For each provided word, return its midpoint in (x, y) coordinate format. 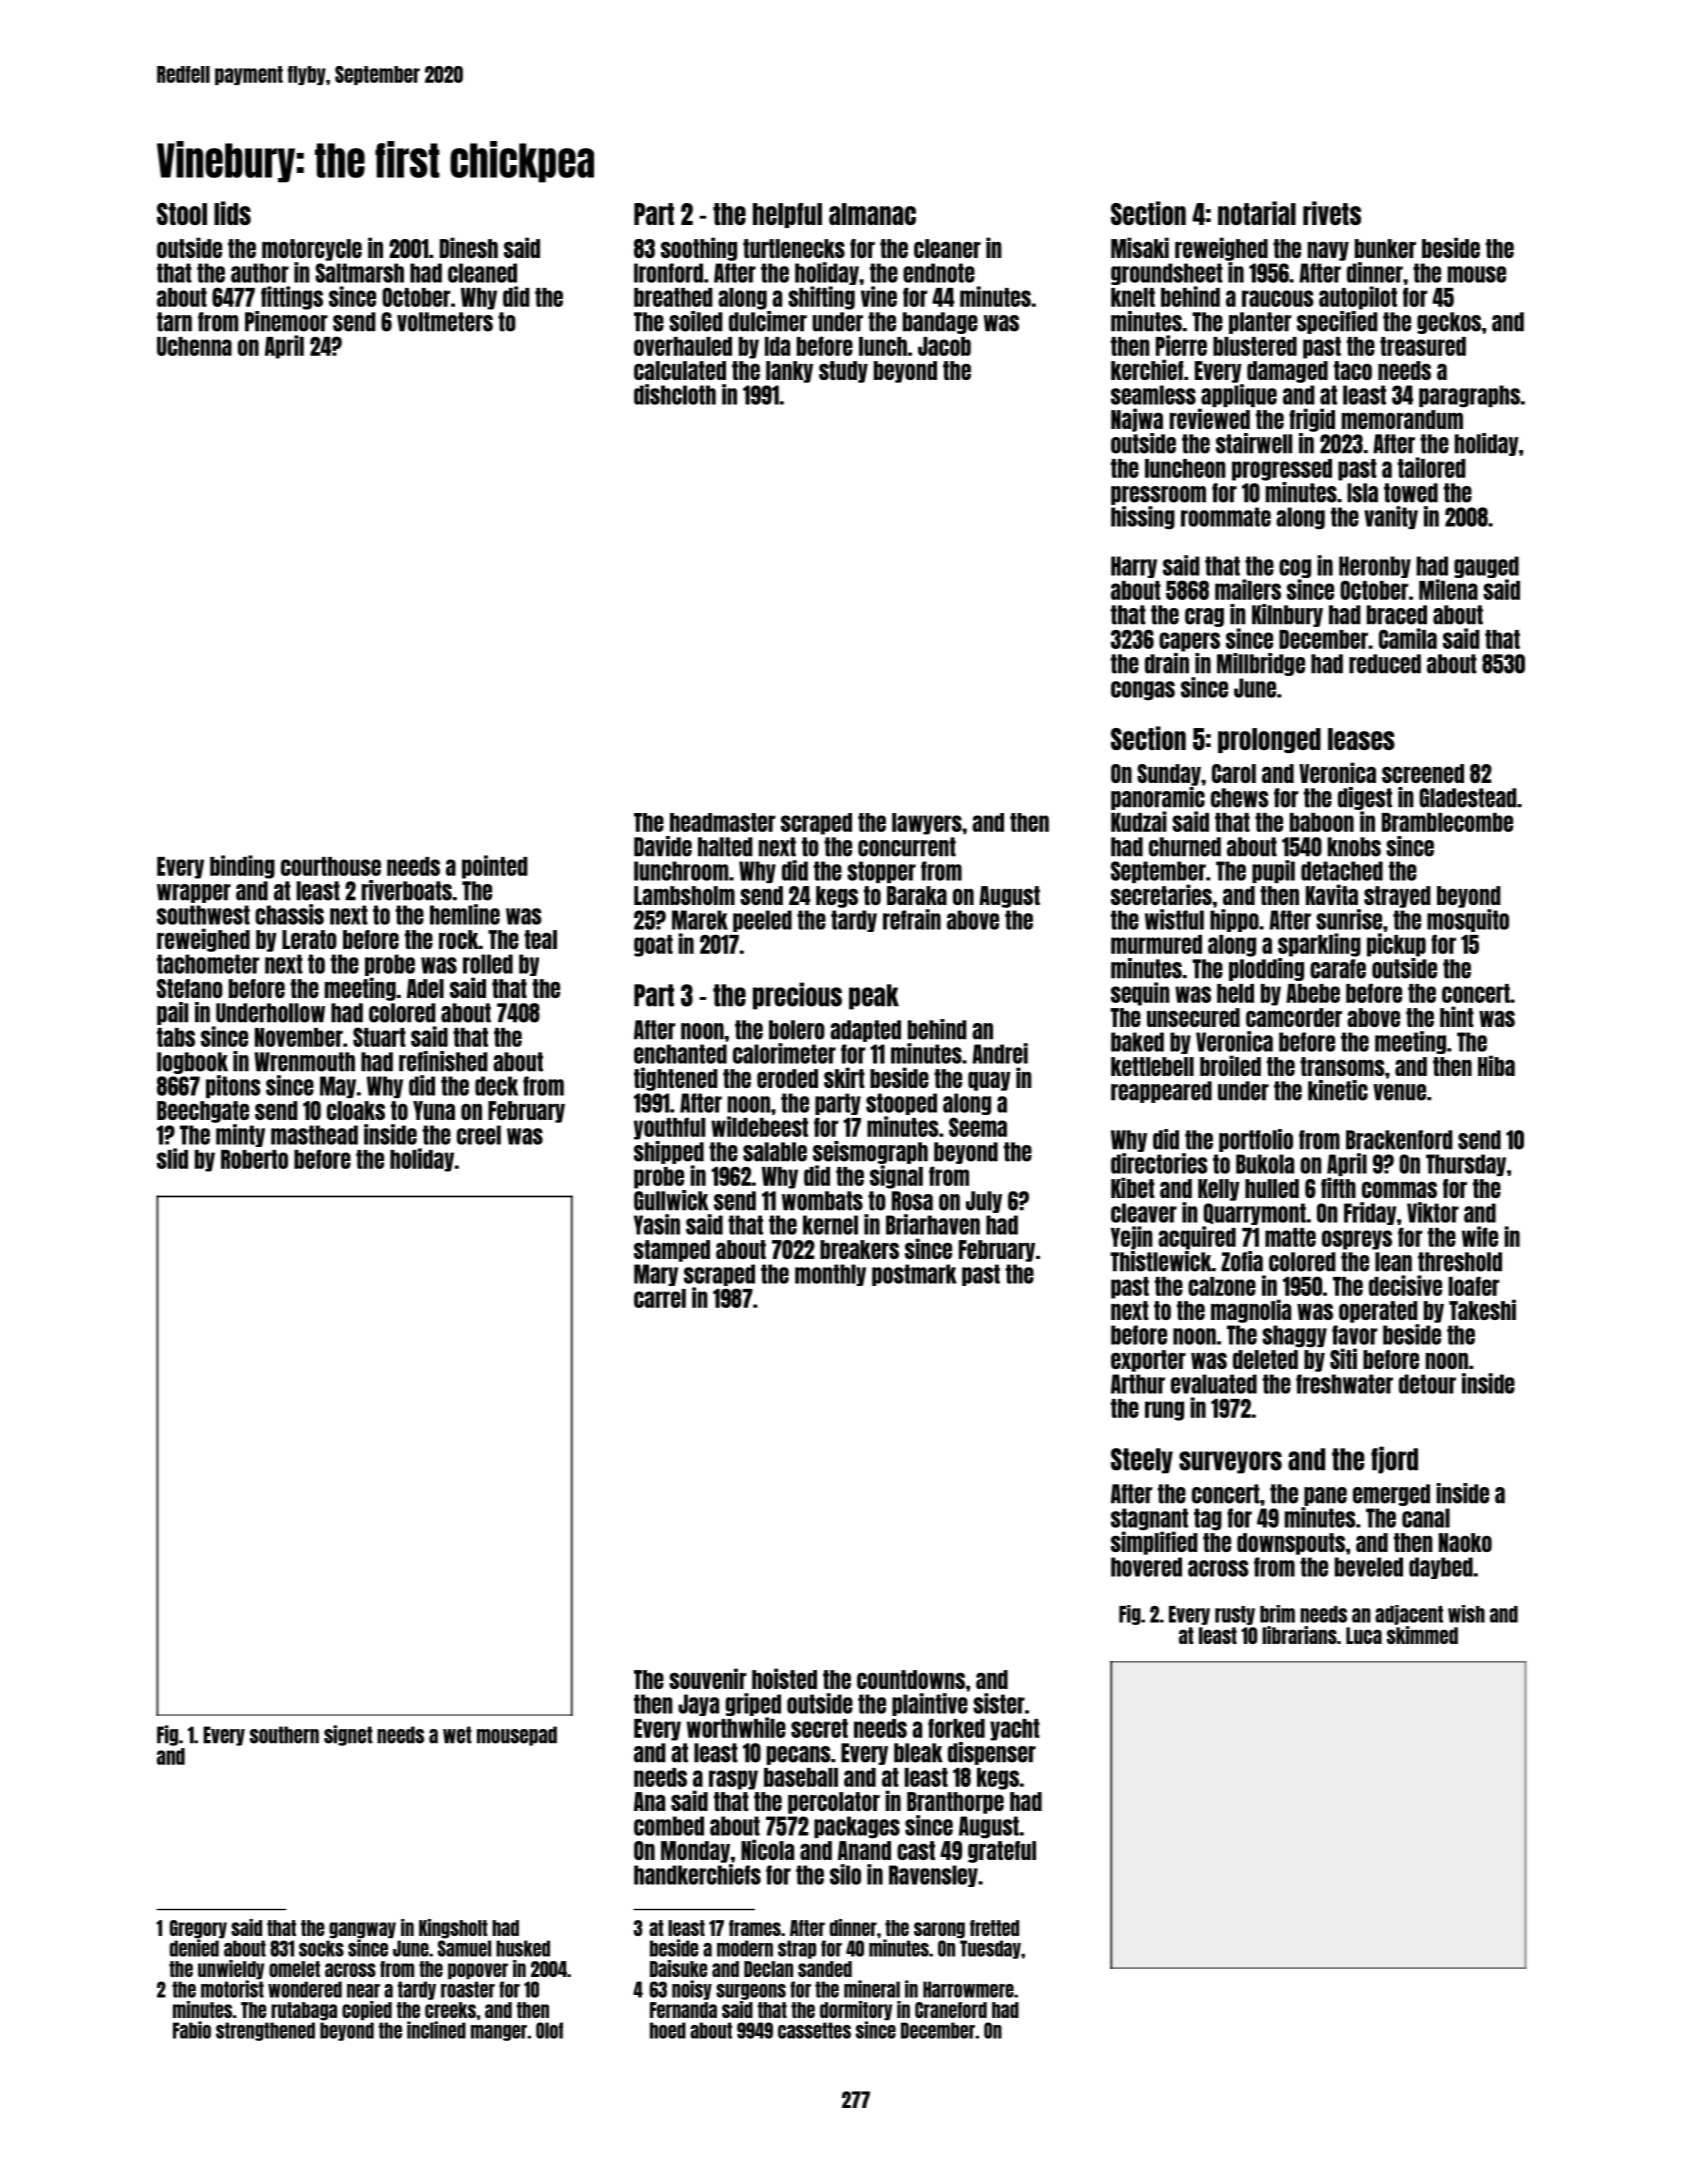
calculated (680, 370)
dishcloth (675, 394)
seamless (1153, 395)
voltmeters (445, 322)
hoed (668, 2030)
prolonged (1269, 740)
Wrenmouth (304, 1062)
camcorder (1294, 1017)
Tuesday (990, 1949)
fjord (1394, 1460)
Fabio (192, 2030)
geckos (1449, 323)
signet (348, 1735)
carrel (660, 1298)
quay (989, 1081)
